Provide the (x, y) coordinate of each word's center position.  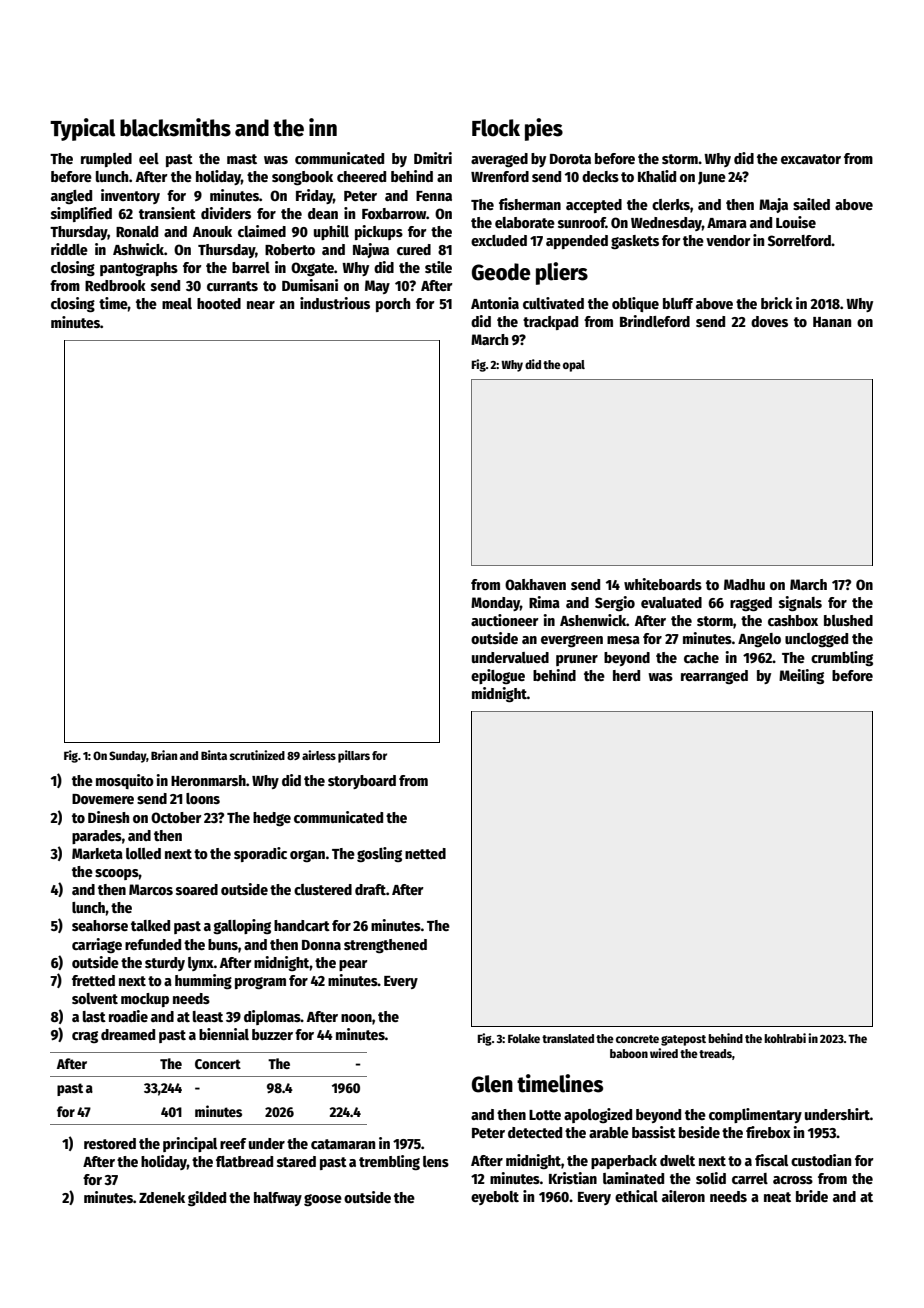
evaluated (671, 602)
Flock (496, 128)
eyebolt (495, 1198)
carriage (97, 945)
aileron (683, 1196)
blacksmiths (175, 127)
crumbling (842, 658)
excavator (811, 159)
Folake (524, 1038)
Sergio (615, 603)
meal (177, 303)
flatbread (244, 1161)
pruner (577, 660)
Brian (164, 755)
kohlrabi (785, 1038)
